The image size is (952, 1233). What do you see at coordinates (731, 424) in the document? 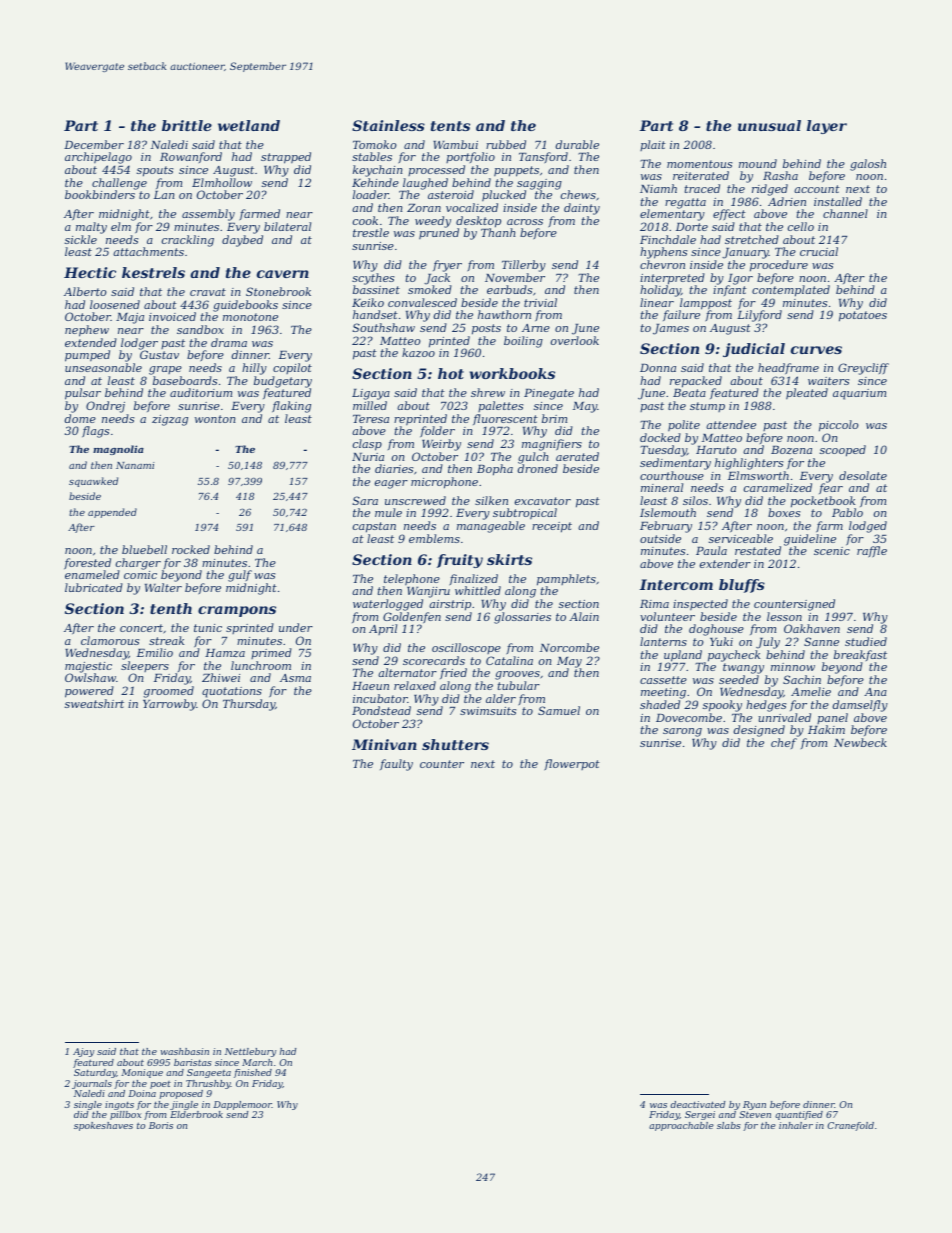
I see `attendee` at bounding box center [731, 424].
